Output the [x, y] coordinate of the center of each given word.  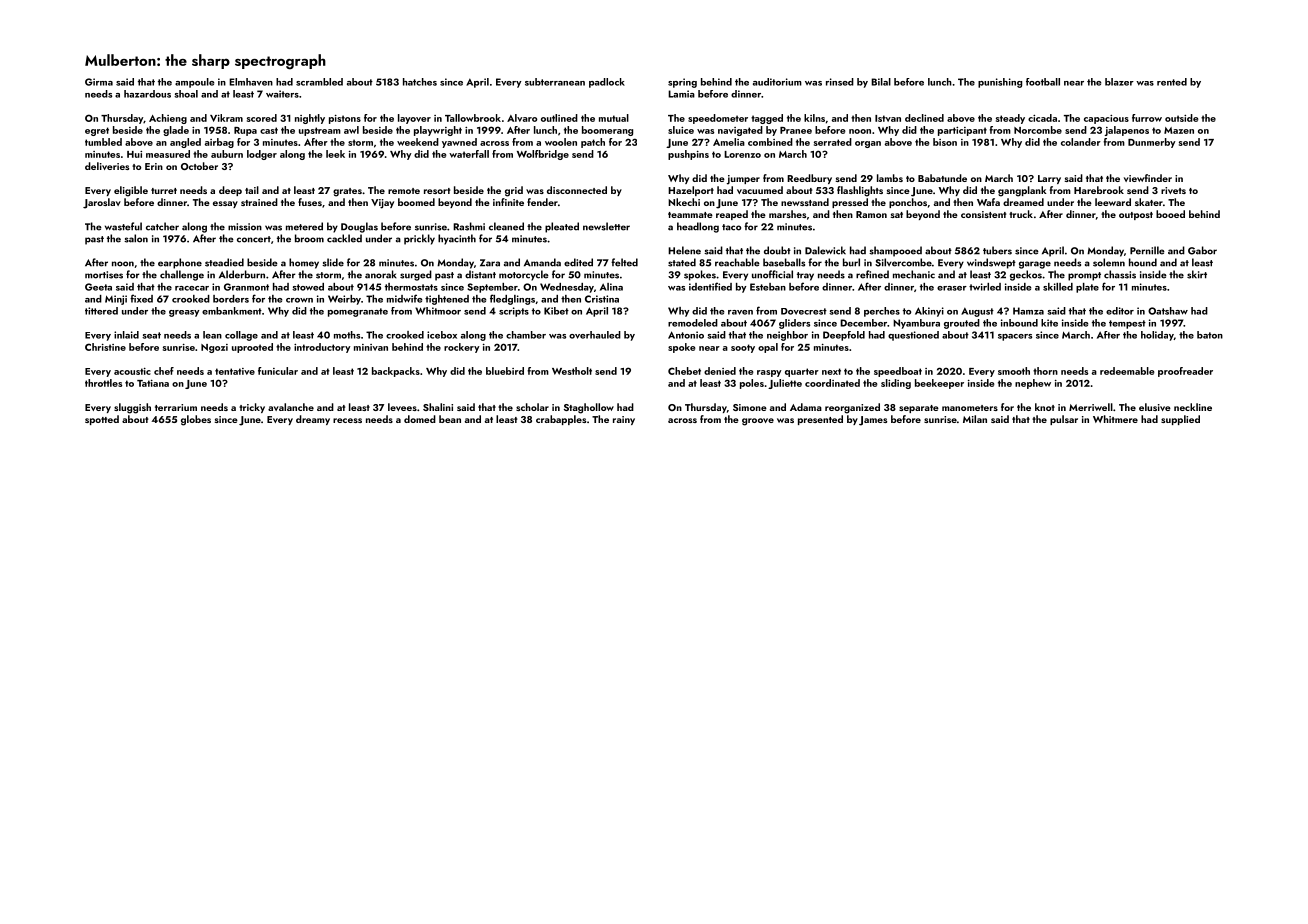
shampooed [895, 251]
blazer [1119, 82]
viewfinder [1148, 178]
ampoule [194, 83]
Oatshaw [1168, 311]
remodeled [693, 323]
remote [404, 191]
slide [333, 262]
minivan [371, 347]
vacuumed [760, 190]
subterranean [555, 82]
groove [758, 422]
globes [196, 420]
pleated [562, 227]
